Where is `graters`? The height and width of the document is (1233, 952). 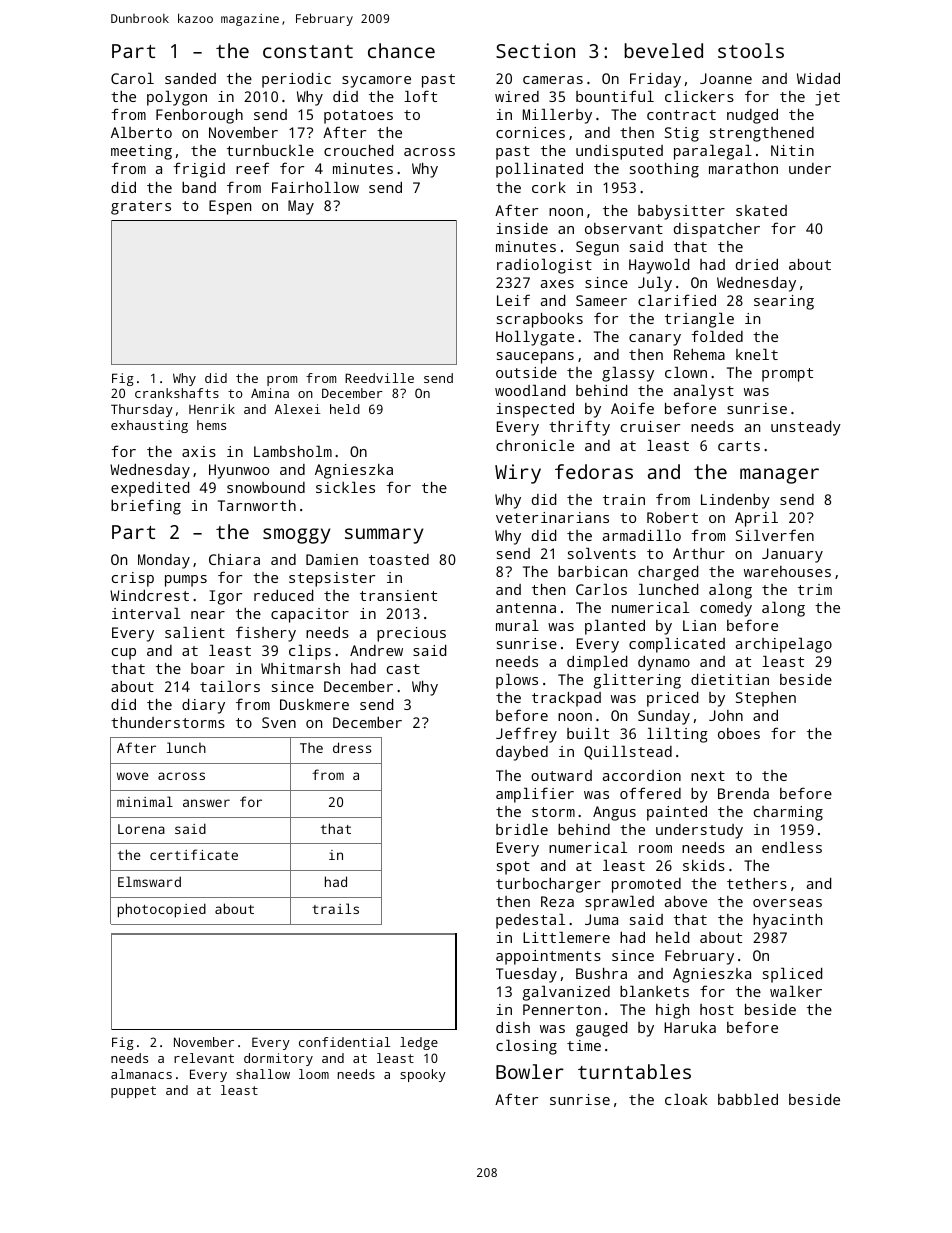 graters is located at coordinates (141, 208).
